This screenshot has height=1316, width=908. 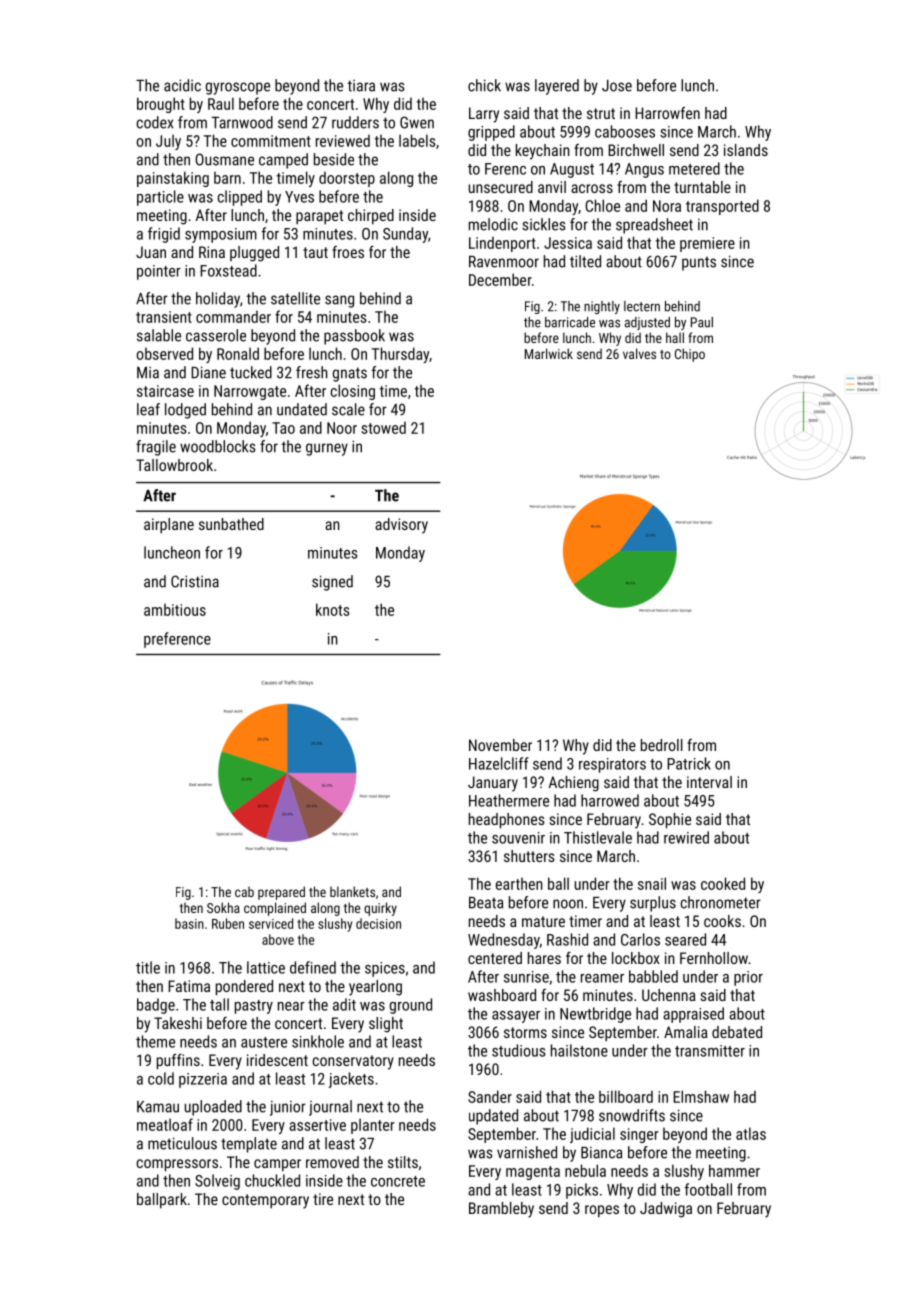 I want to click on stowed, so click(x=383, y=428).
